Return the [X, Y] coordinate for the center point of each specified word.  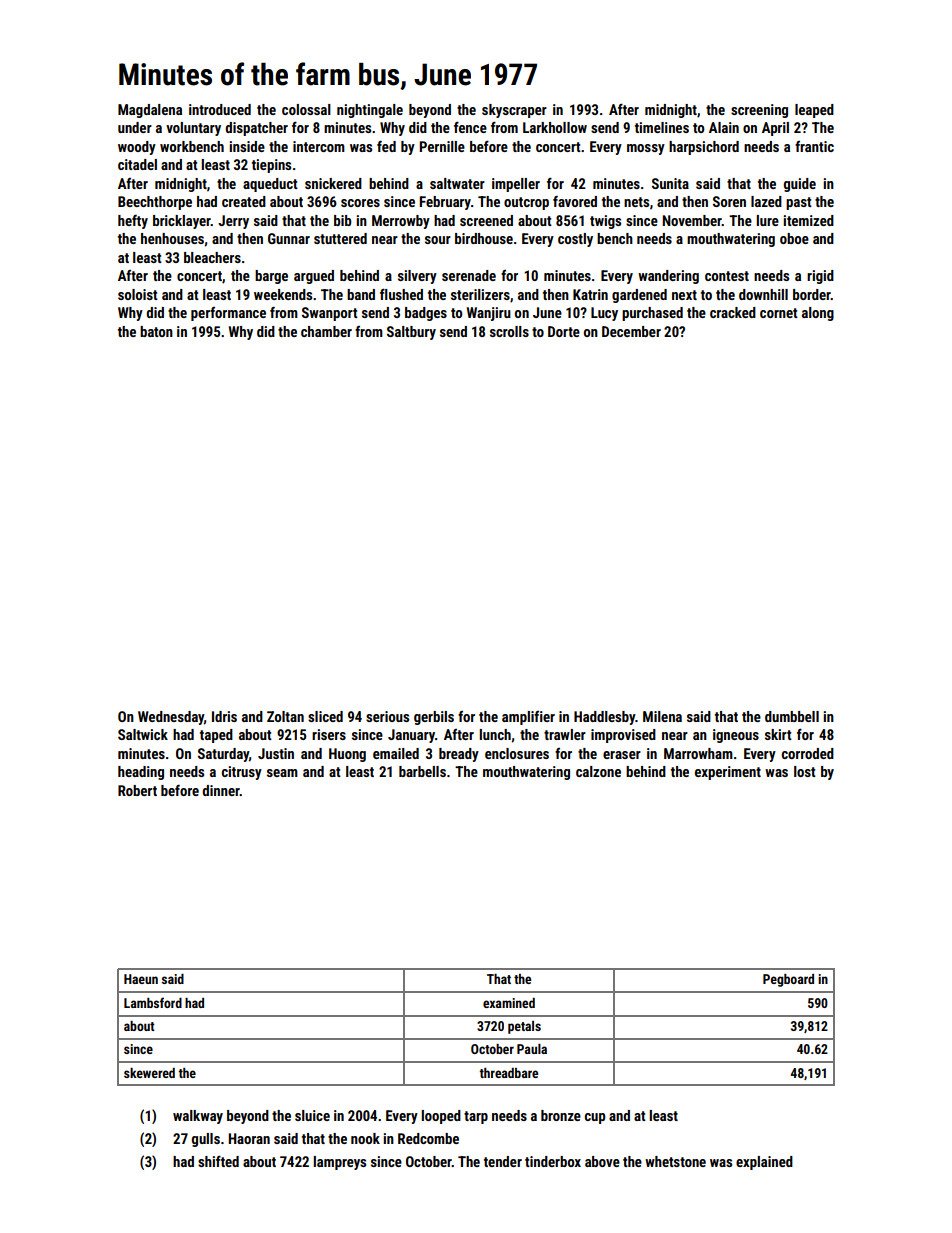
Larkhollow [555, 127]
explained [764, 1163]
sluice [312, 1115]
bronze [561, 1115]
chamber [326, 331]
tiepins [271, 166]
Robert [137, 790]
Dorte [564, 331]
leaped [814, 111]
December [631, 331]
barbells [422, 771]
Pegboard [788, 980]
